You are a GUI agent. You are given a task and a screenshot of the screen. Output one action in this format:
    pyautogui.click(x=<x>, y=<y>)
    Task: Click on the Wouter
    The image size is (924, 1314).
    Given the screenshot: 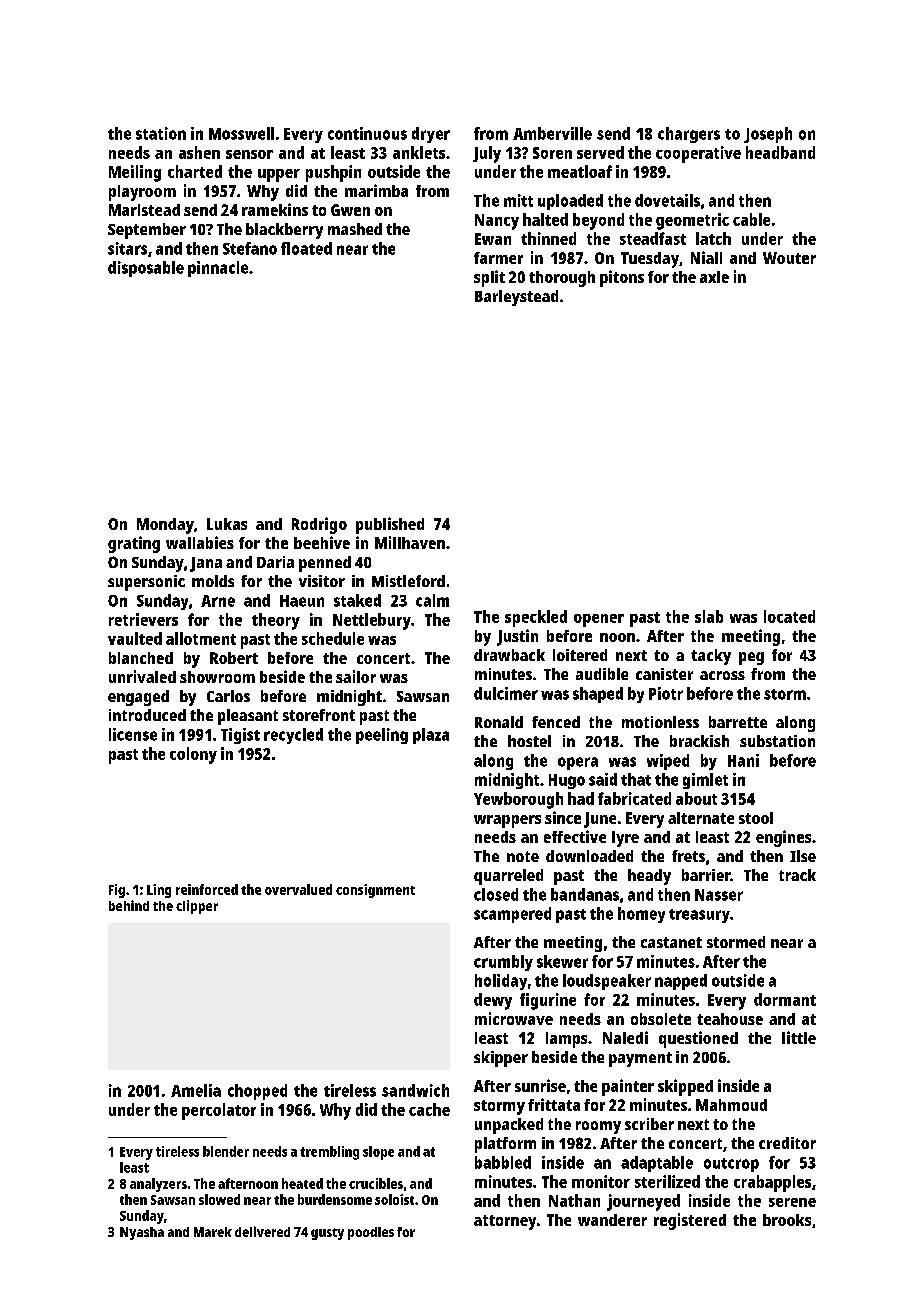 What is the action you would take?
    pyautogui.click(x=789, y=258)
